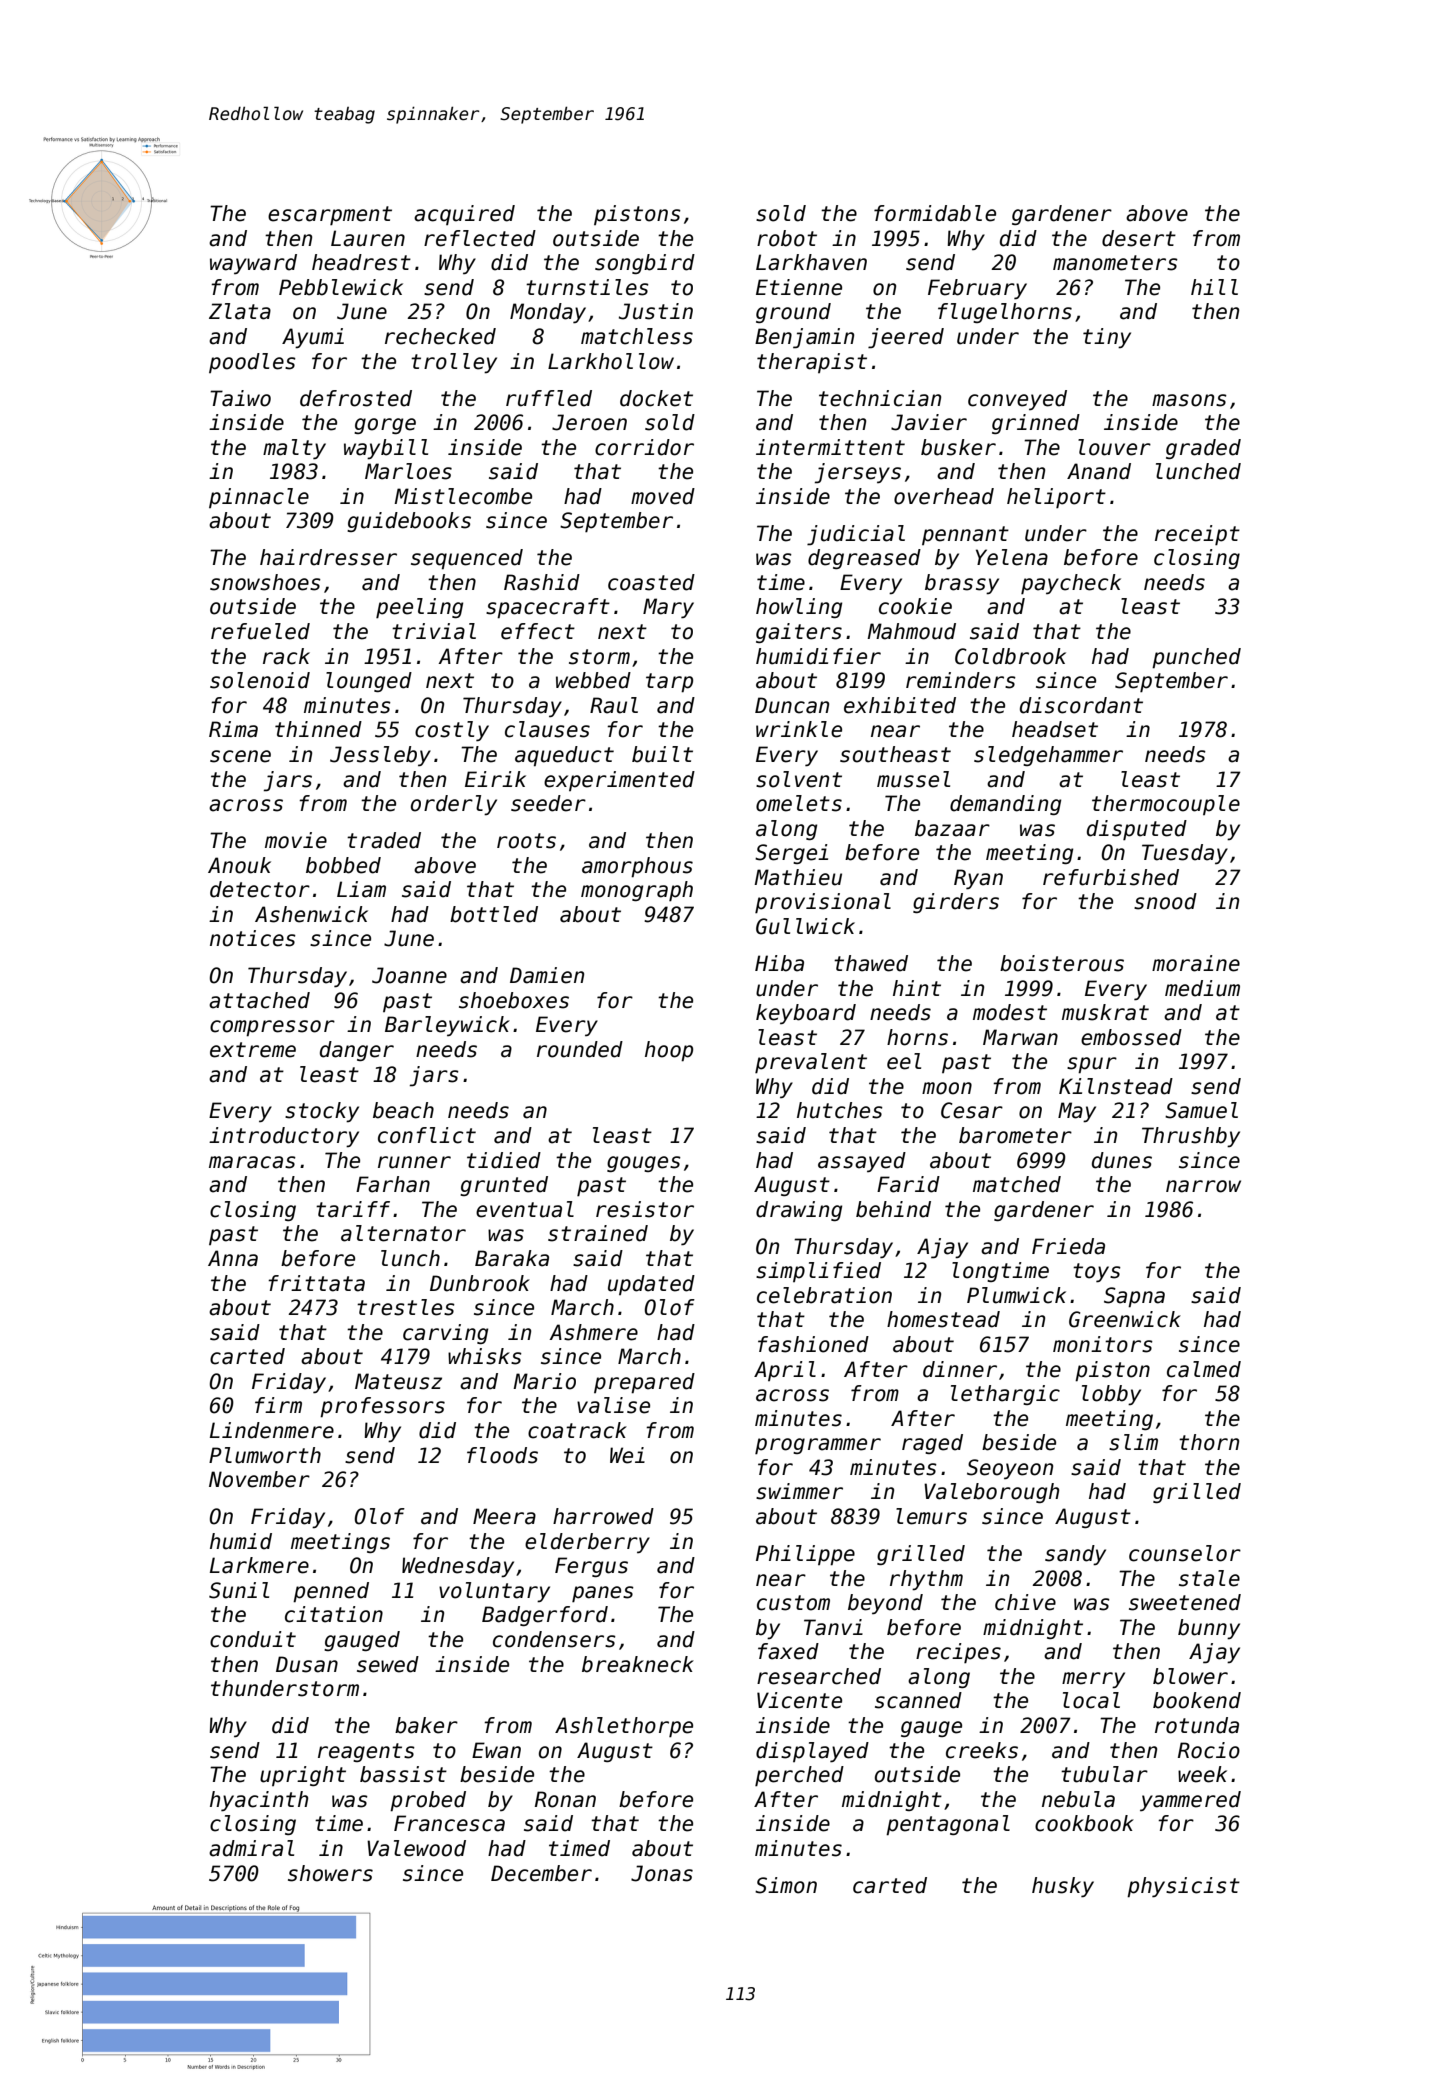 Image resolution: width=1450 pixels, height=2100 pixels. What do you see at coordinates (330, 216) in the document?
I see `escarpment` at bounding box center [330, 216].
